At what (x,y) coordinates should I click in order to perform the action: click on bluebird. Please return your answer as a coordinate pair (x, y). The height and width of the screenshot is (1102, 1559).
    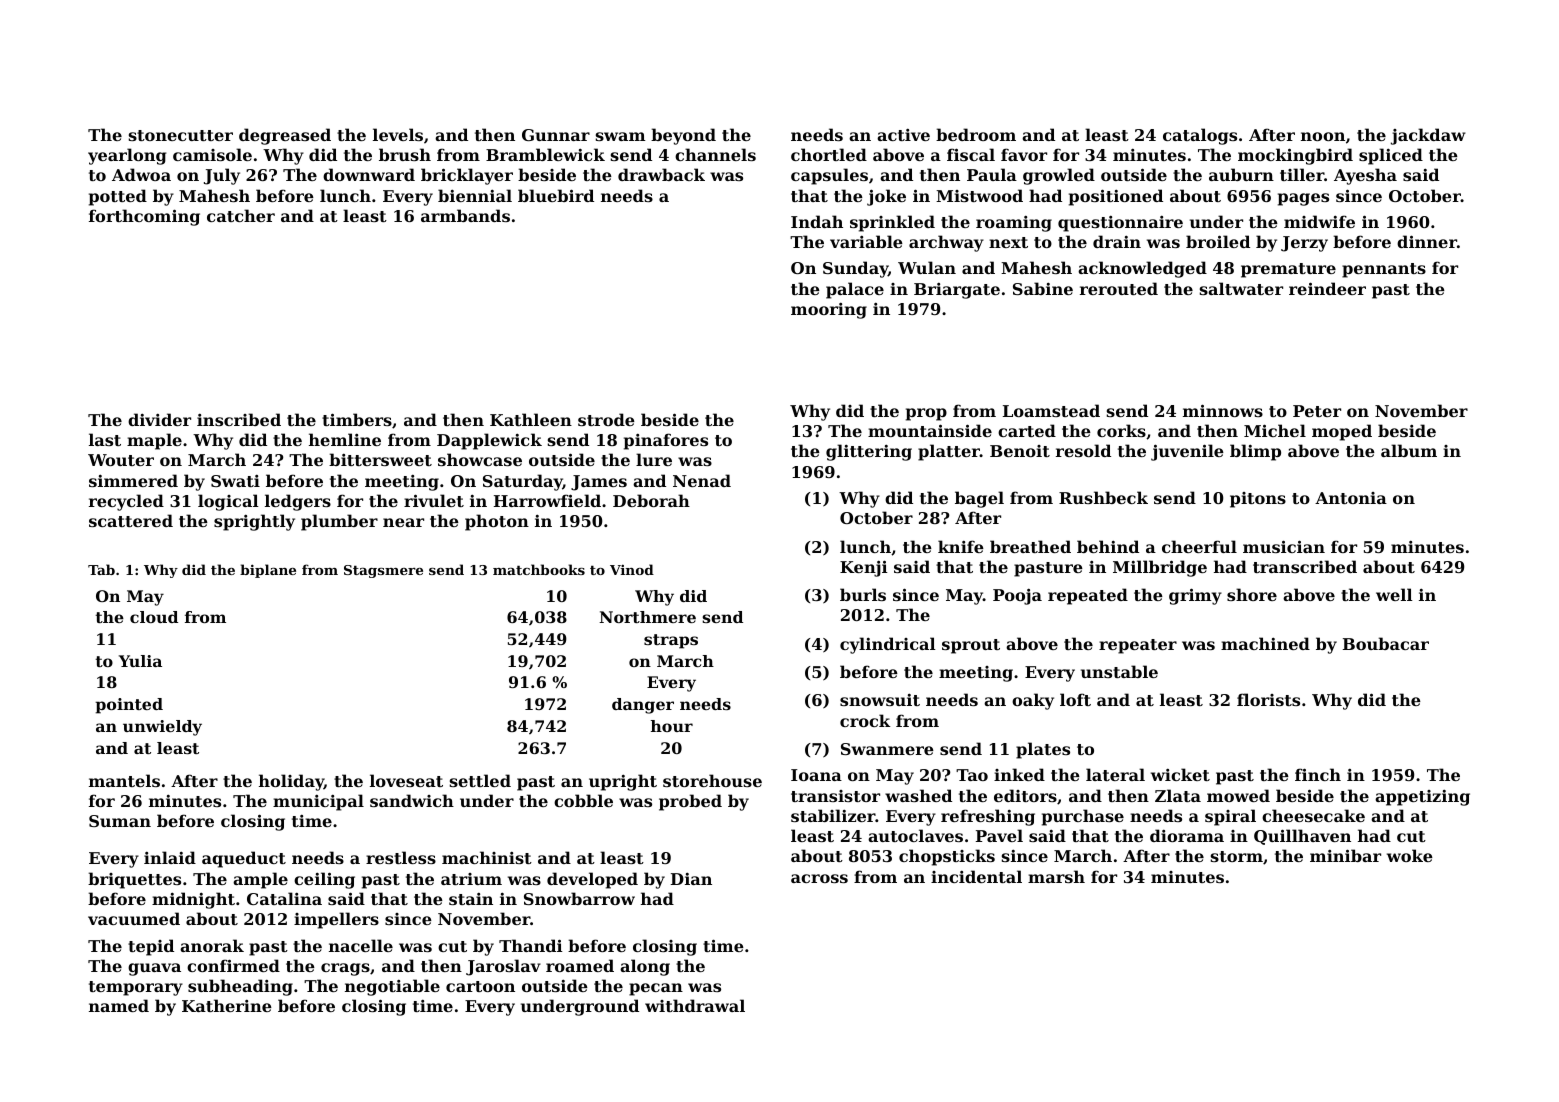
    Looking at the image, I should click on (556, 195).
